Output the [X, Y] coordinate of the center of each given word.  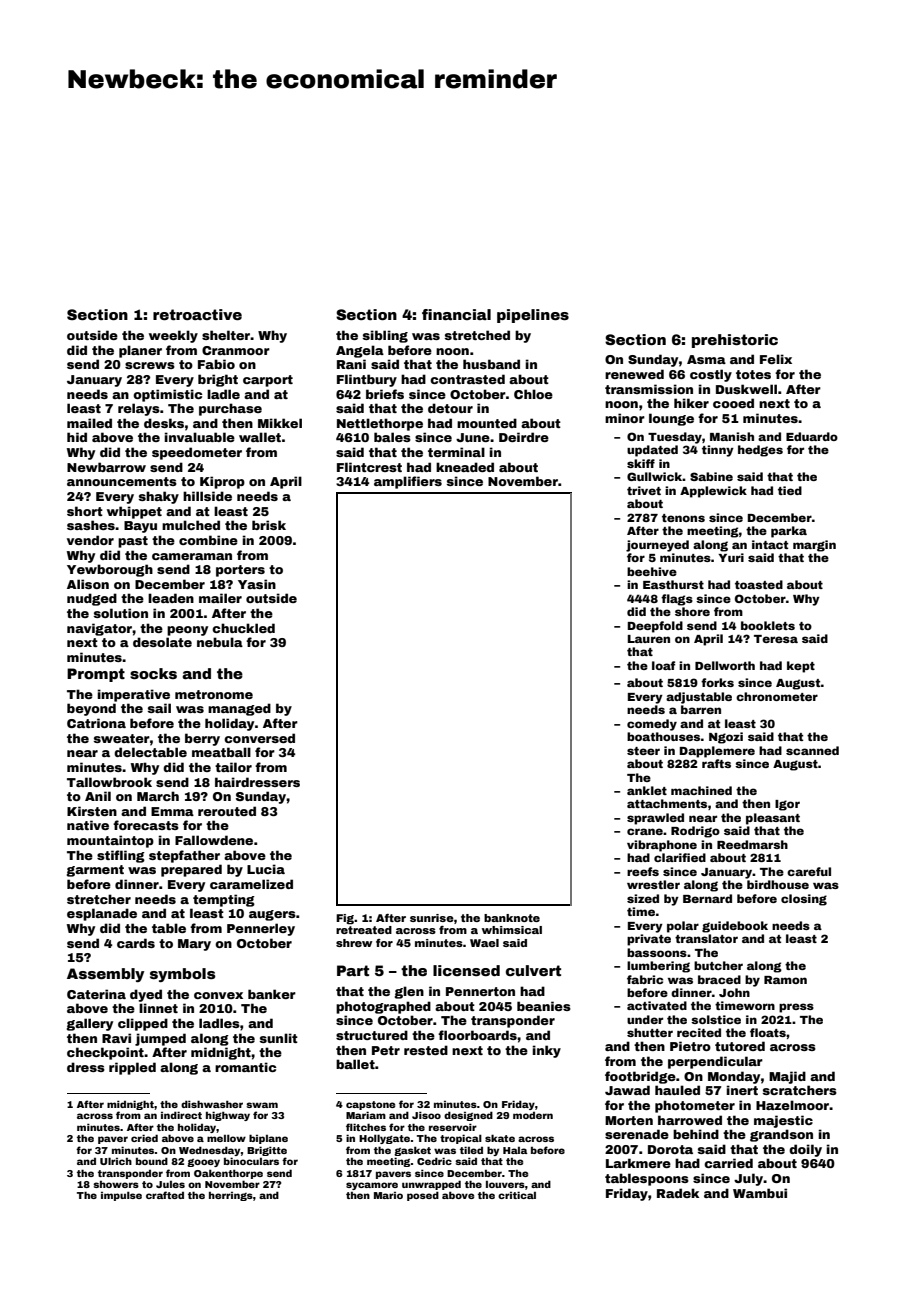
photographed [383, 1007]
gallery [90, 1024]
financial [456, 314]
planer [140, 351]
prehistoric [735, 341]
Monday [734, 1077]
